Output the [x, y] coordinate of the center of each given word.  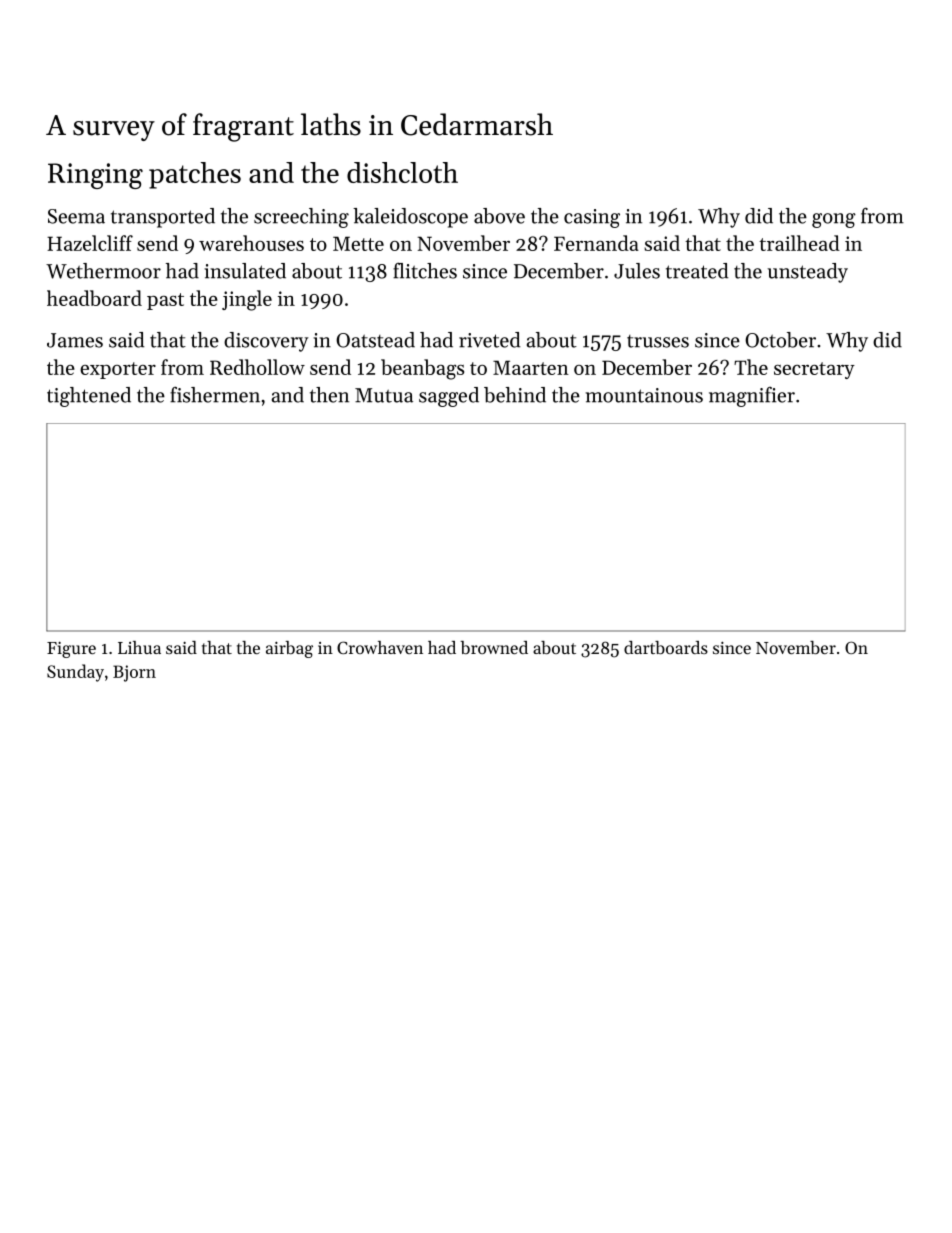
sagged [449, 397]
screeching [301, 218]
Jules [637, 271]
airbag [289, 649]
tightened [89, 397]
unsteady [807, 273]
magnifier [752, 397]
